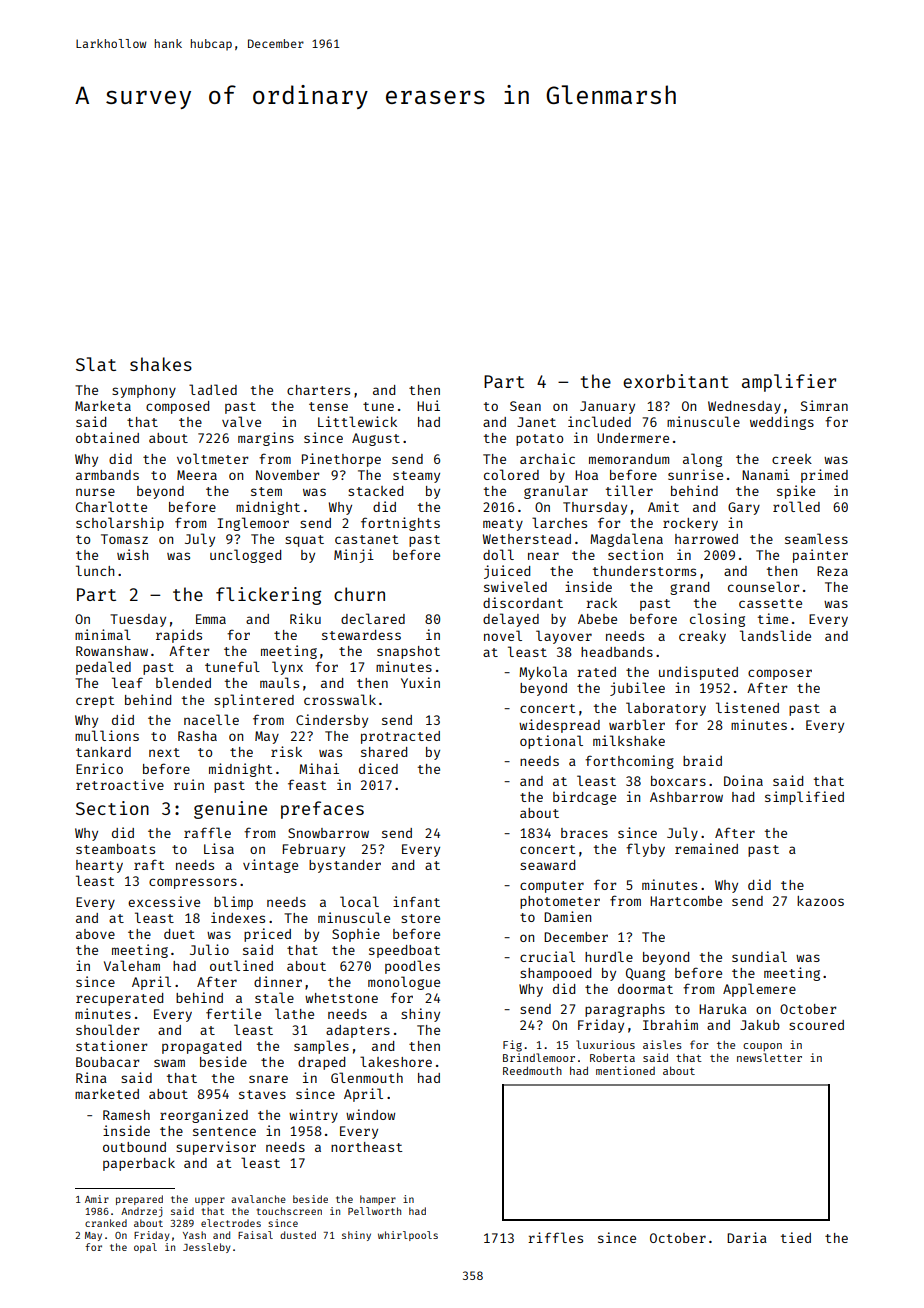 Image resolution: width=924 pixels, height=1308 pixels. What do you see at coordinates (789, 383) in the screenshot?
I see `amplifier` at bounding box center [789, 383].
